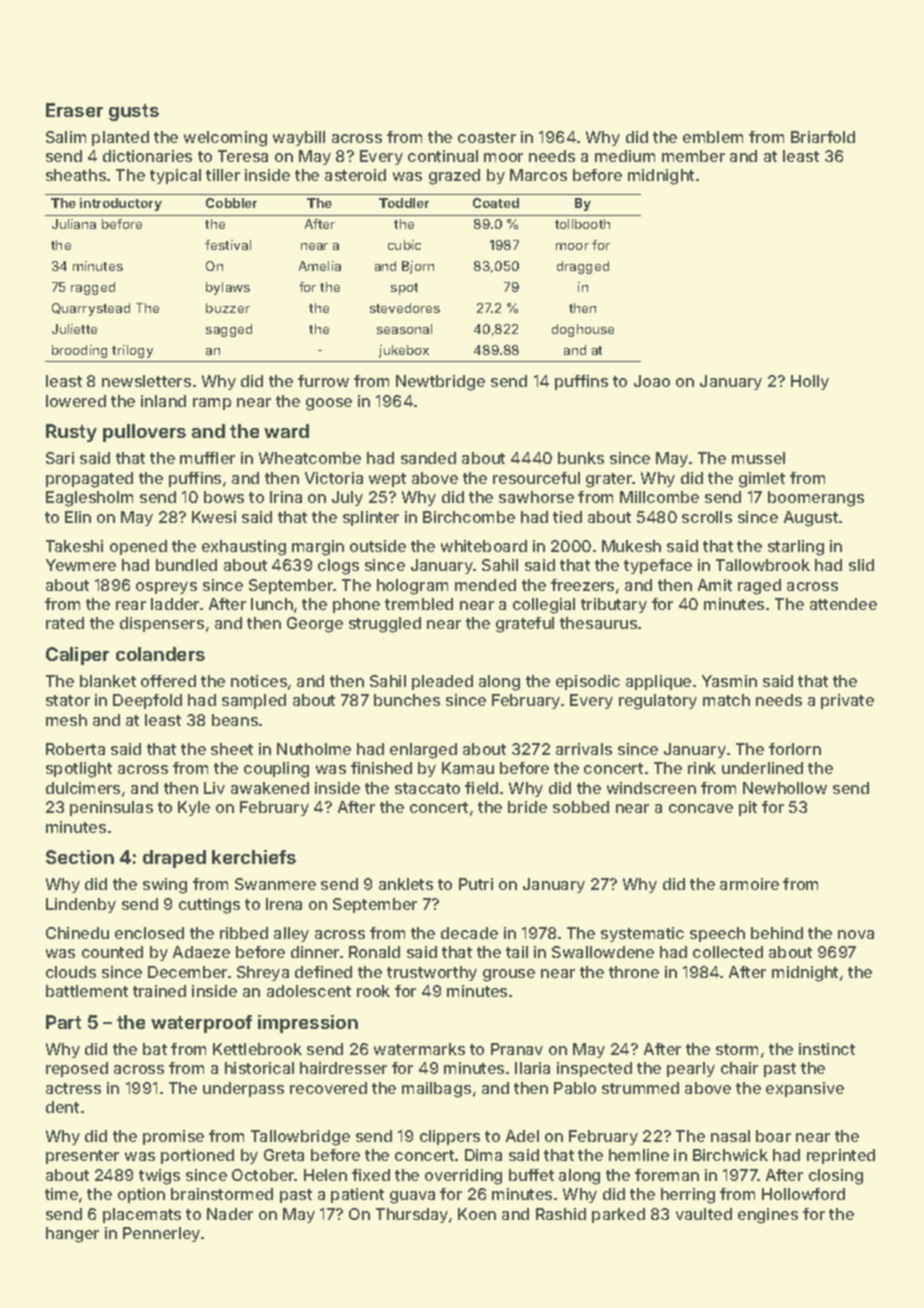 This document has width=924, height=1308. What do you see at coordinates (481, 788) in the document?
I see `field` at bounding box center [481, 788].
